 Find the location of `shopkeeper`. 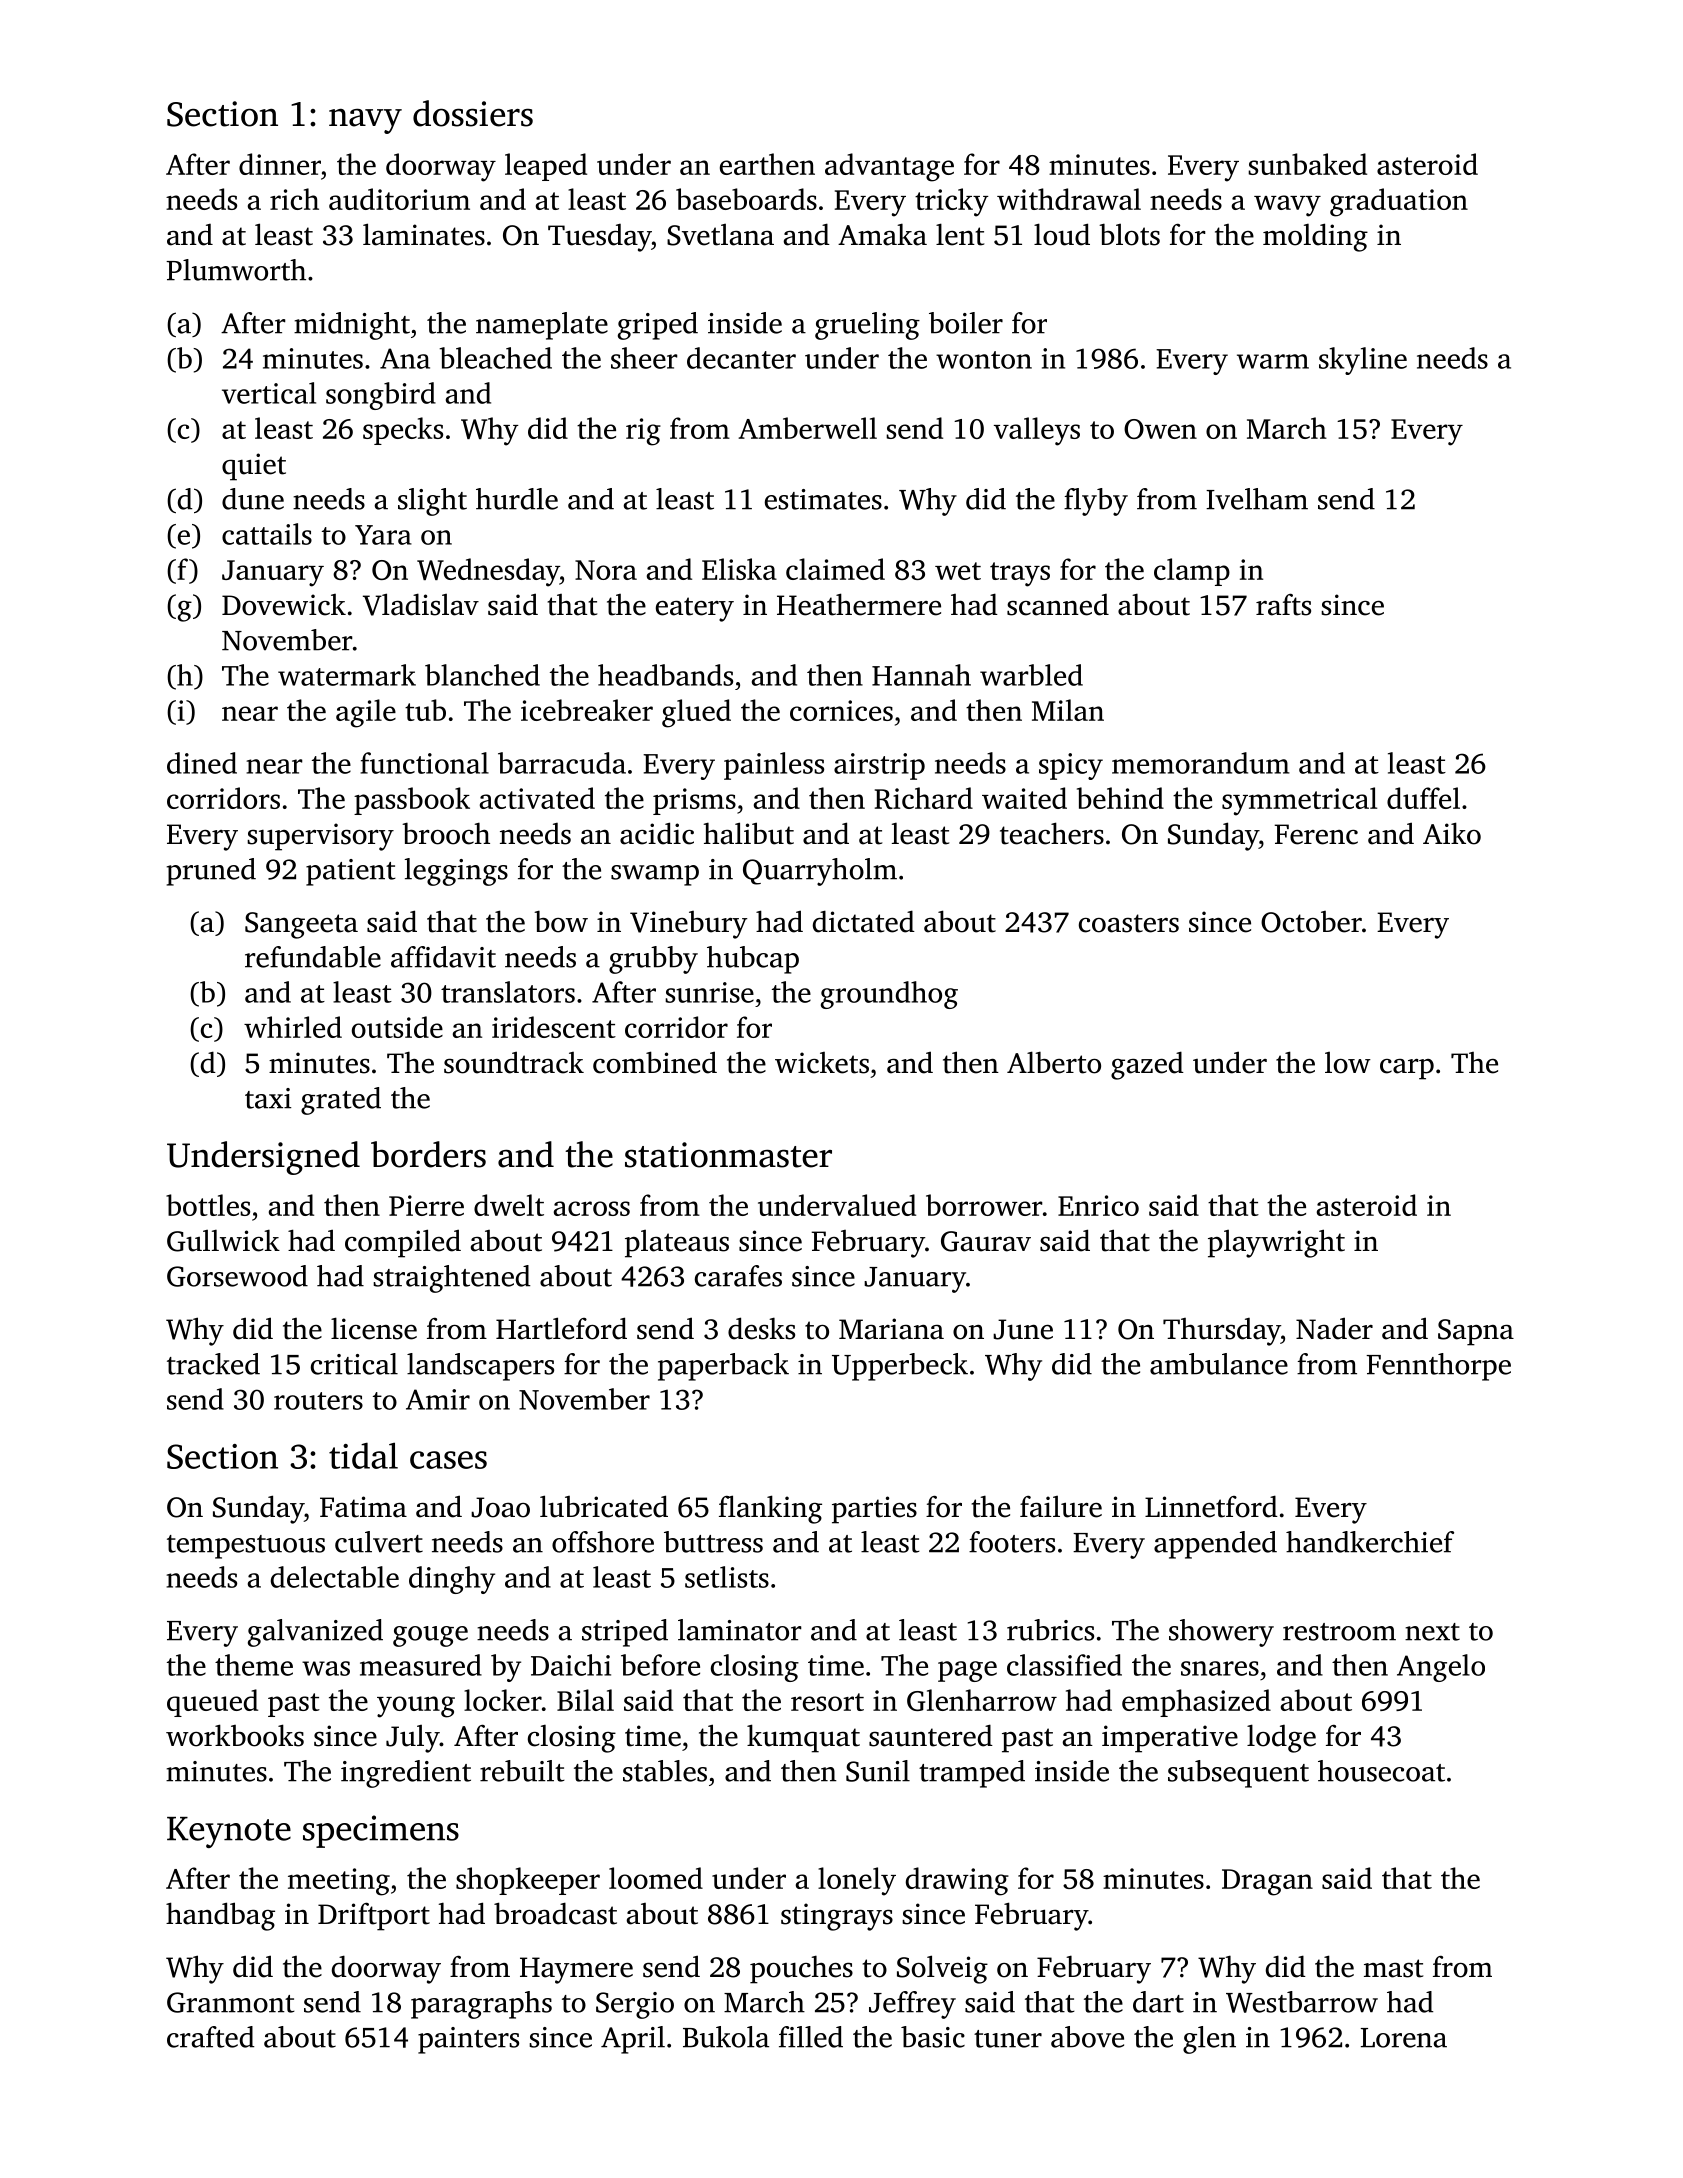

shopkeeper is located at coordinates (528, 1881).
